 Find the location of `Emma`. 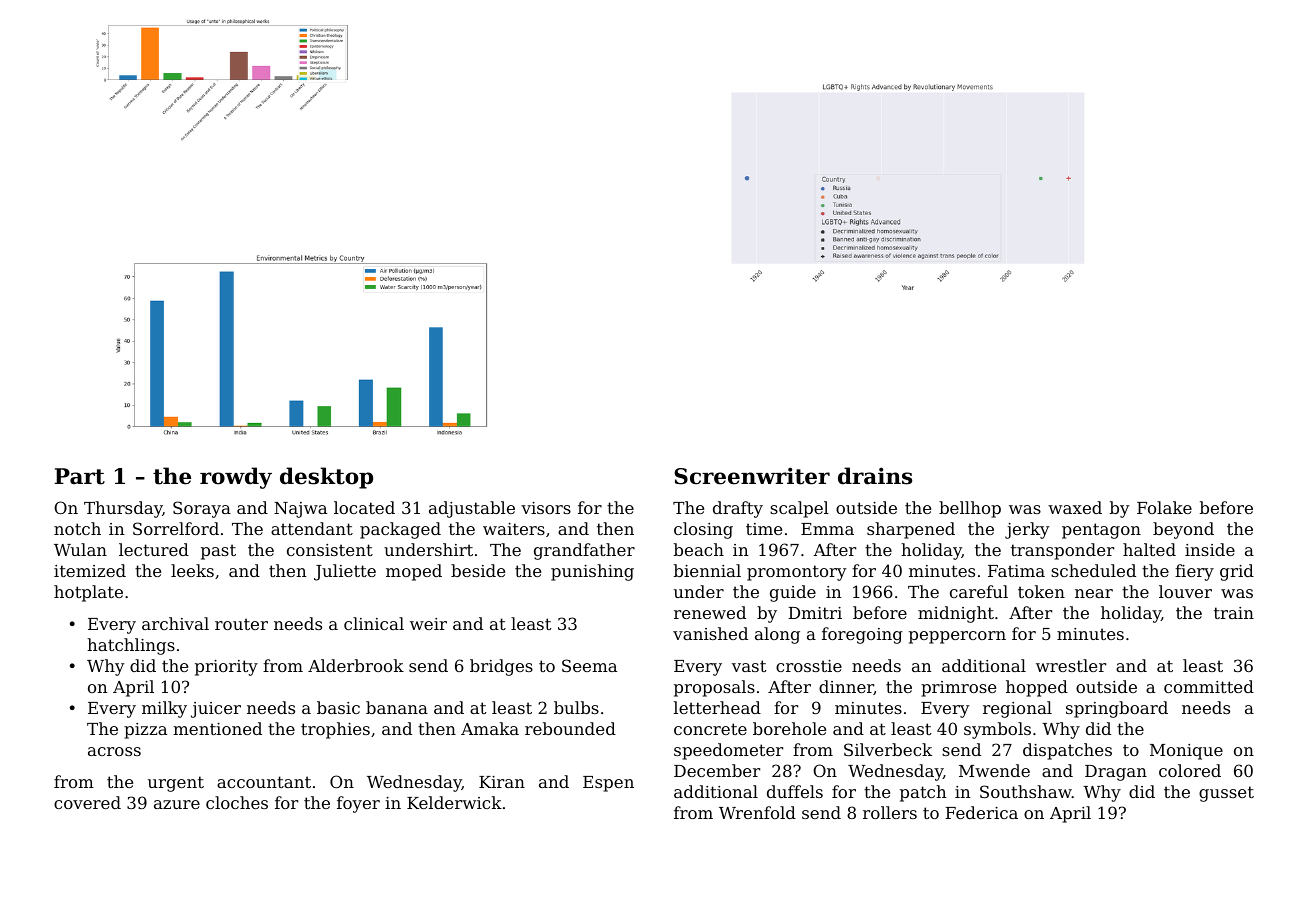

Emma is located at coordinates (827, 529).
